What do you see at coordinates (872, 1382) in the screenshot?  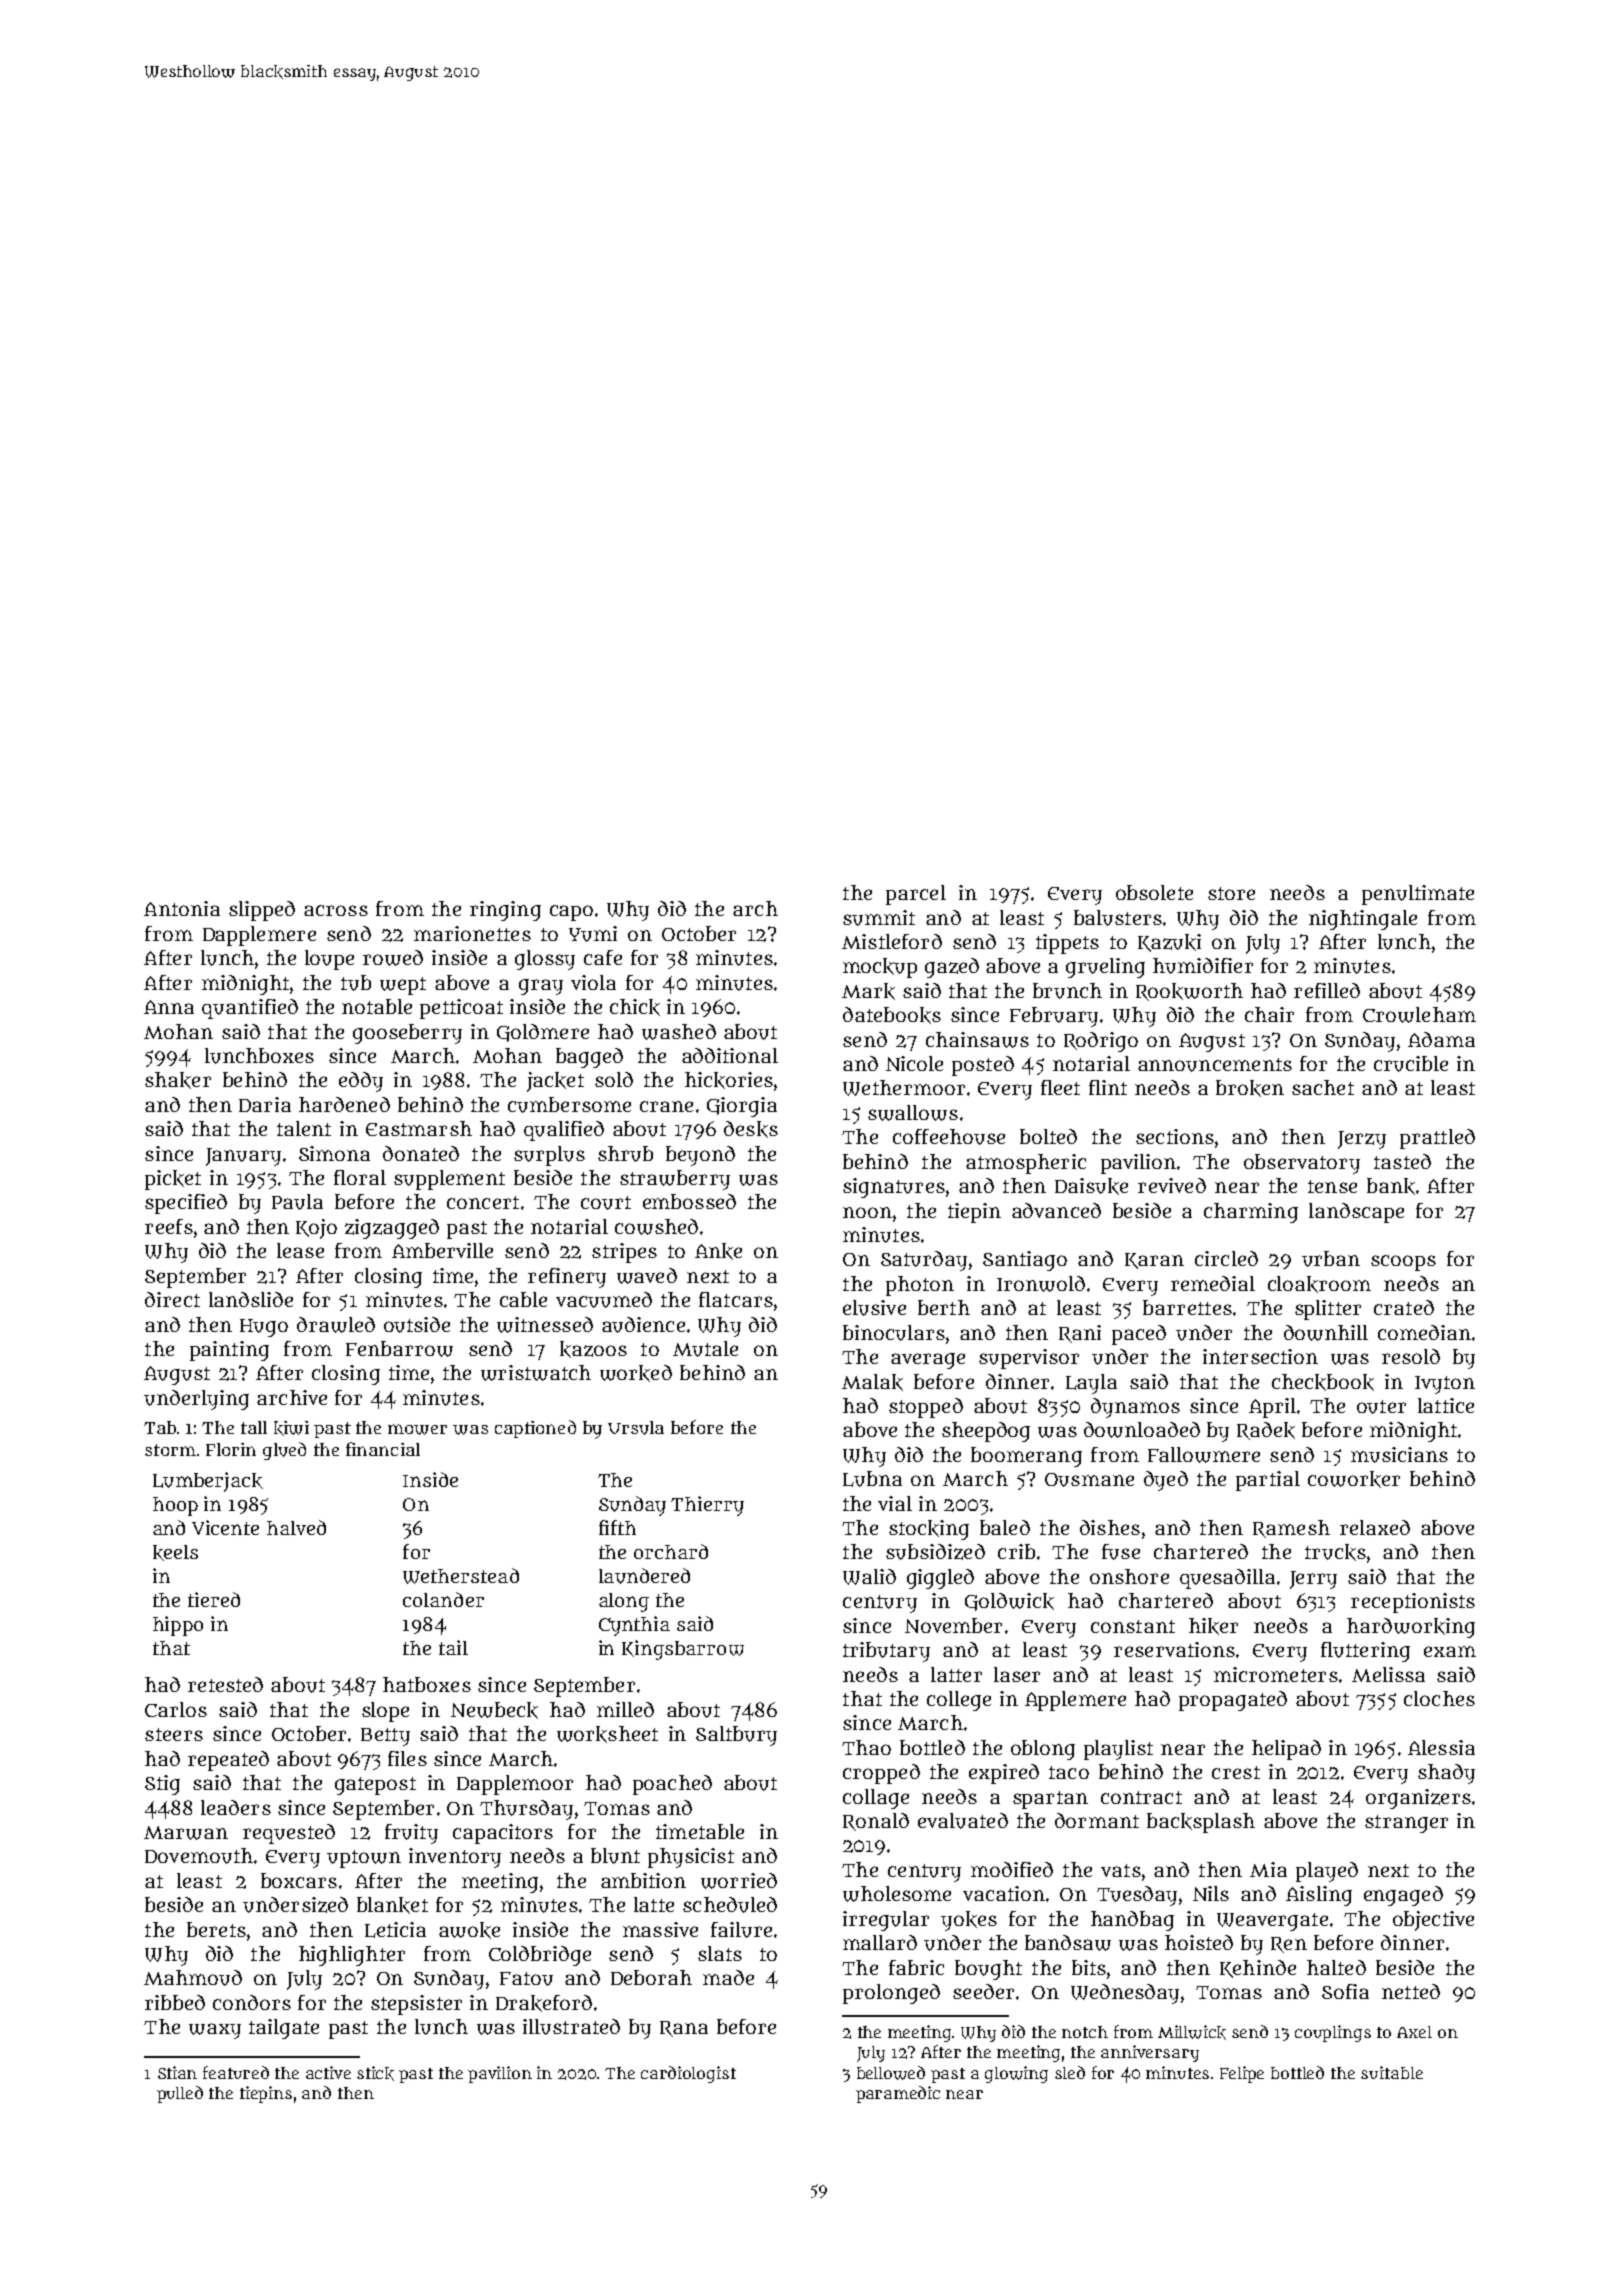 I see `Malak` at bounding box center [872, 1382].
